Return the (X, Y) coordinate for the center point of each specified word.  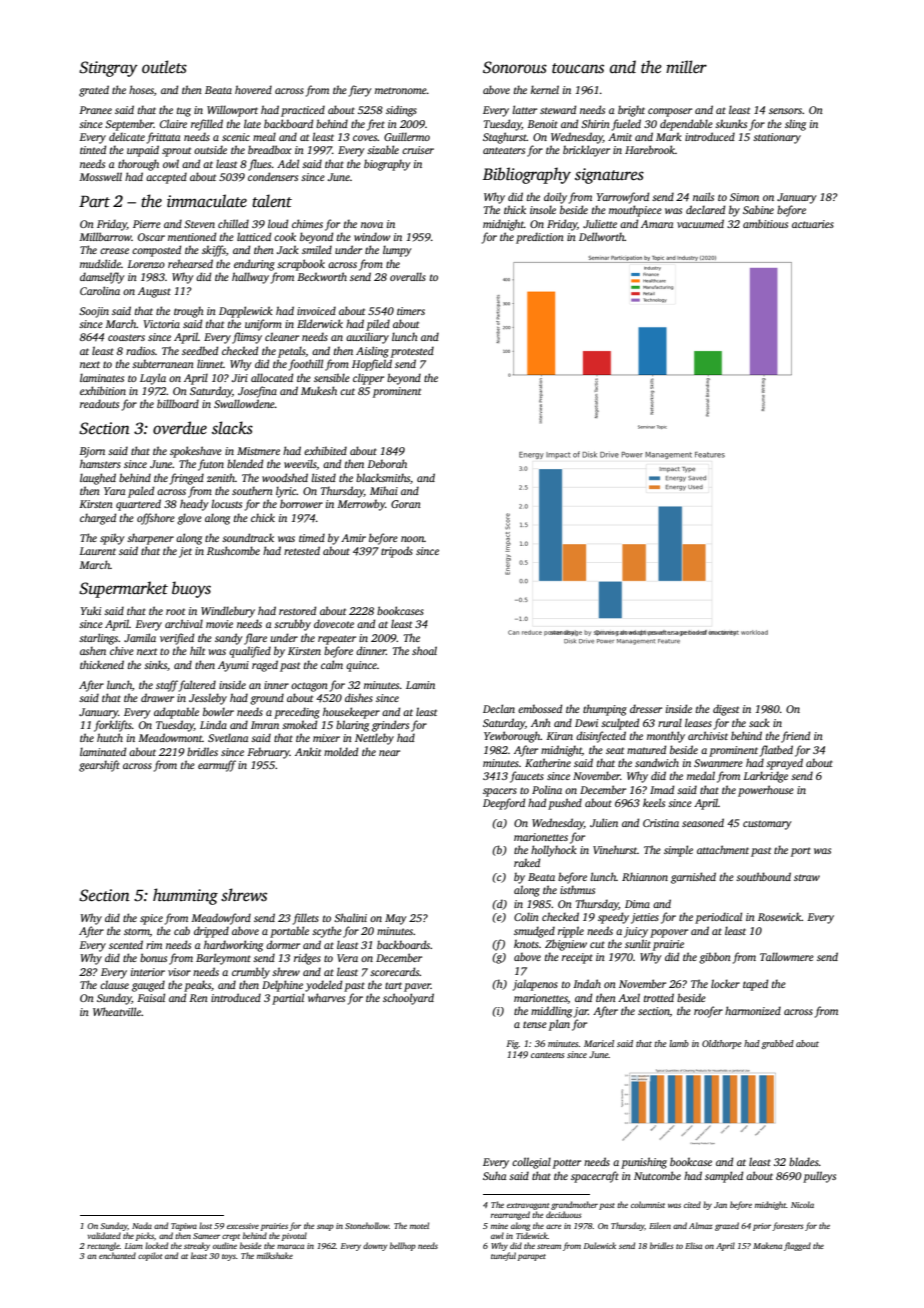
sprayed (784, 764)
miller (686, 66)
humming (185, 896)
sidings (401, 111)
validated (104, 1235)
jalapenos (535, 985)
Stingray (108, 69)
